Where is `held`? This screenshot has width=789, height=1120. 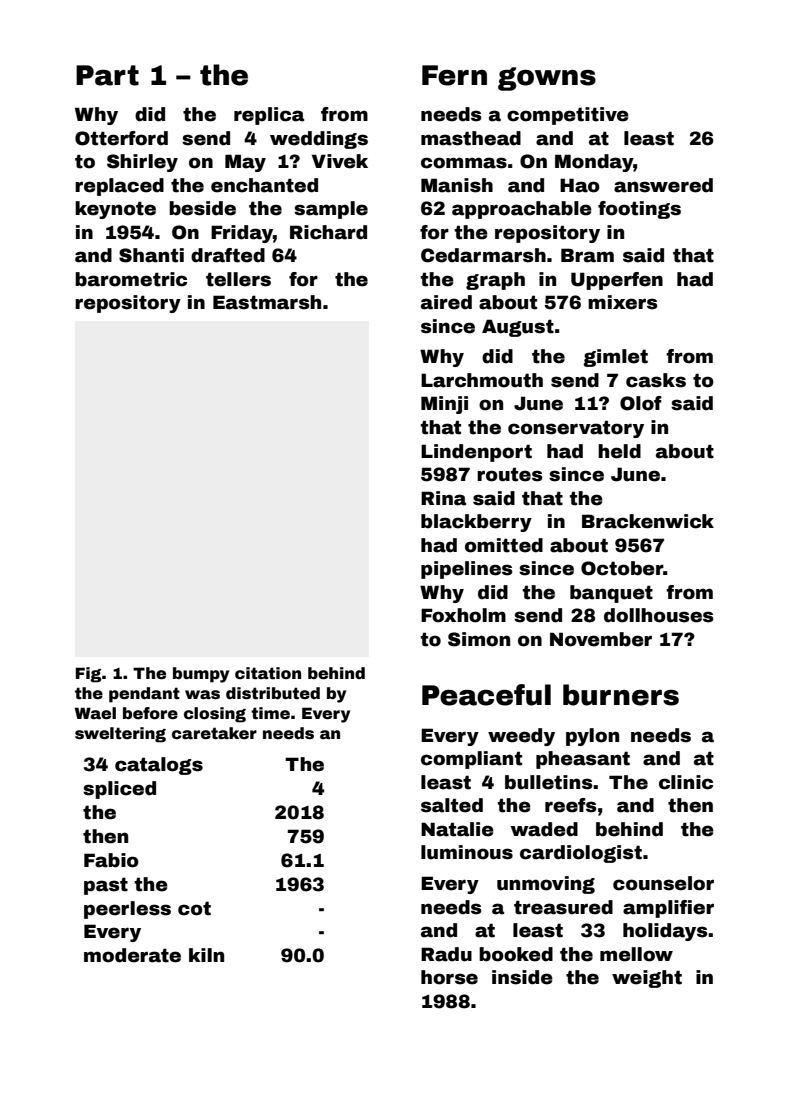 held is located at coordinates (619, 451).
